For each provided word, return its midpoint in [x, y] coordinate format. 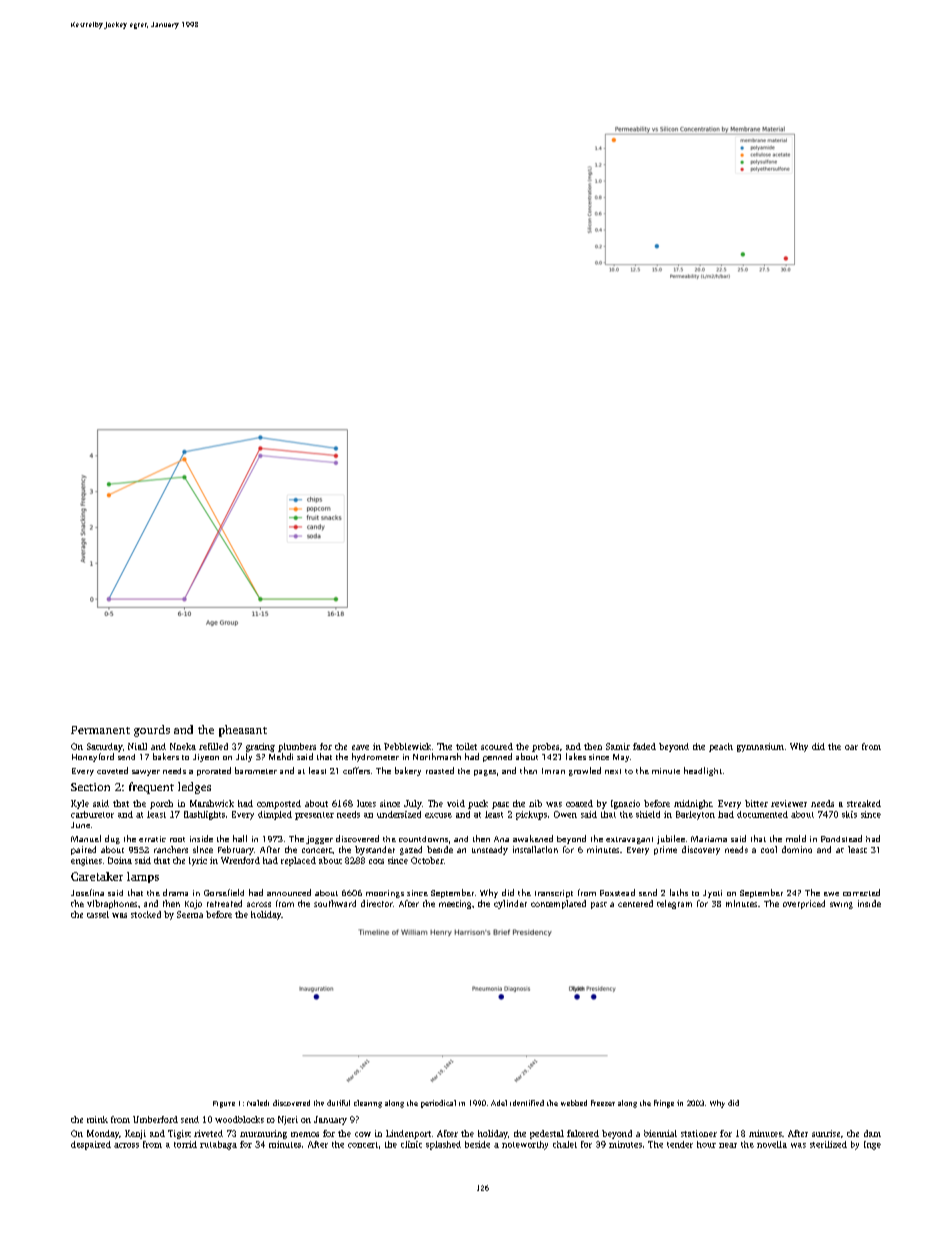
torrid [185, 1144]
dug [112, 839]
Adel [499, 1103]
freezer [603, 1103]
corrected [861, 892]
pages [485, 773]
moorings [385, 894]
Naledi [258, 1103]
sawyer [146, 773]
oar [851, 747]
